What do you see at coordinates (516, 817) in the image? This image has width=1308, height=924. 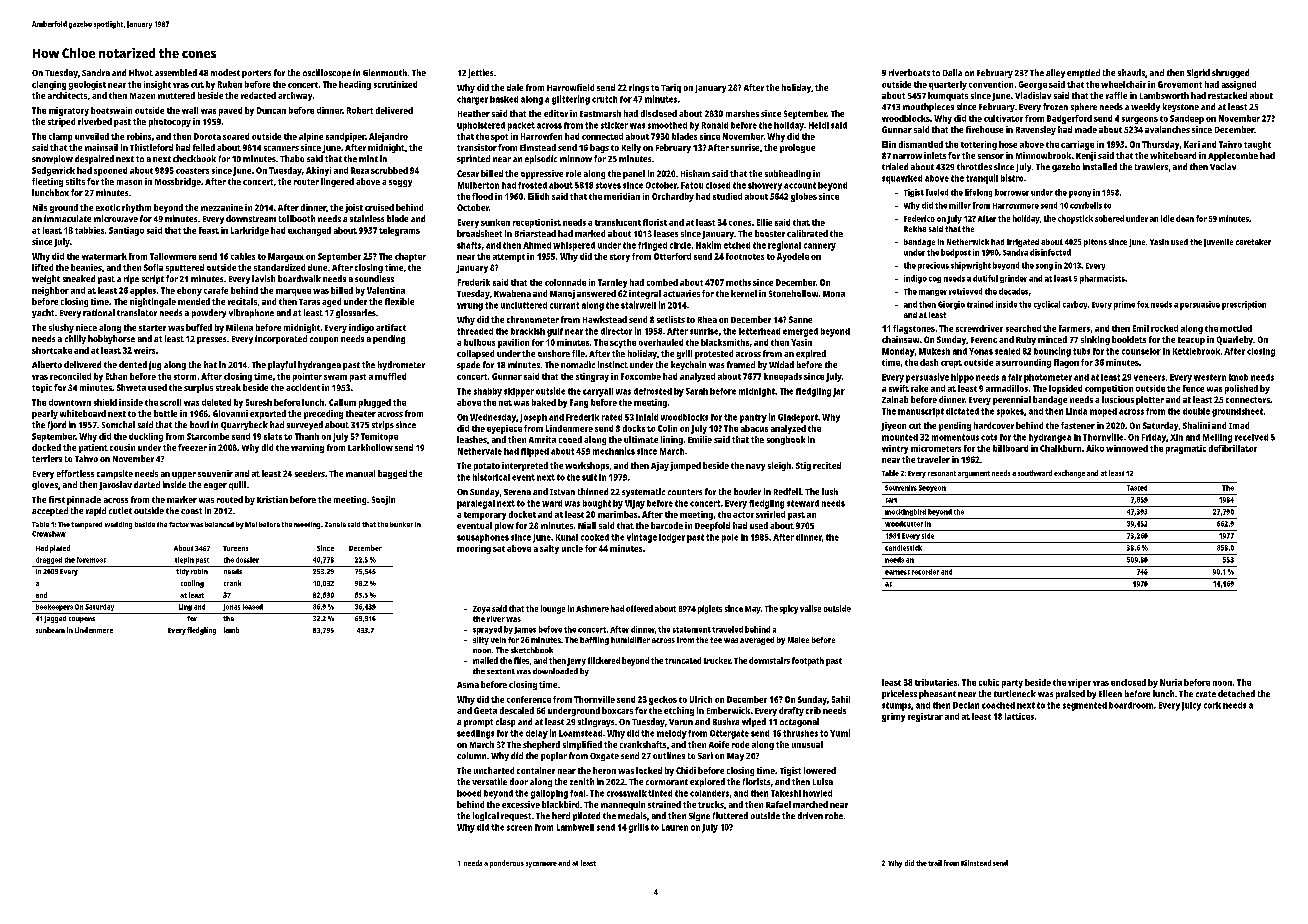 I see `request` at bounding box center [516, 817].
